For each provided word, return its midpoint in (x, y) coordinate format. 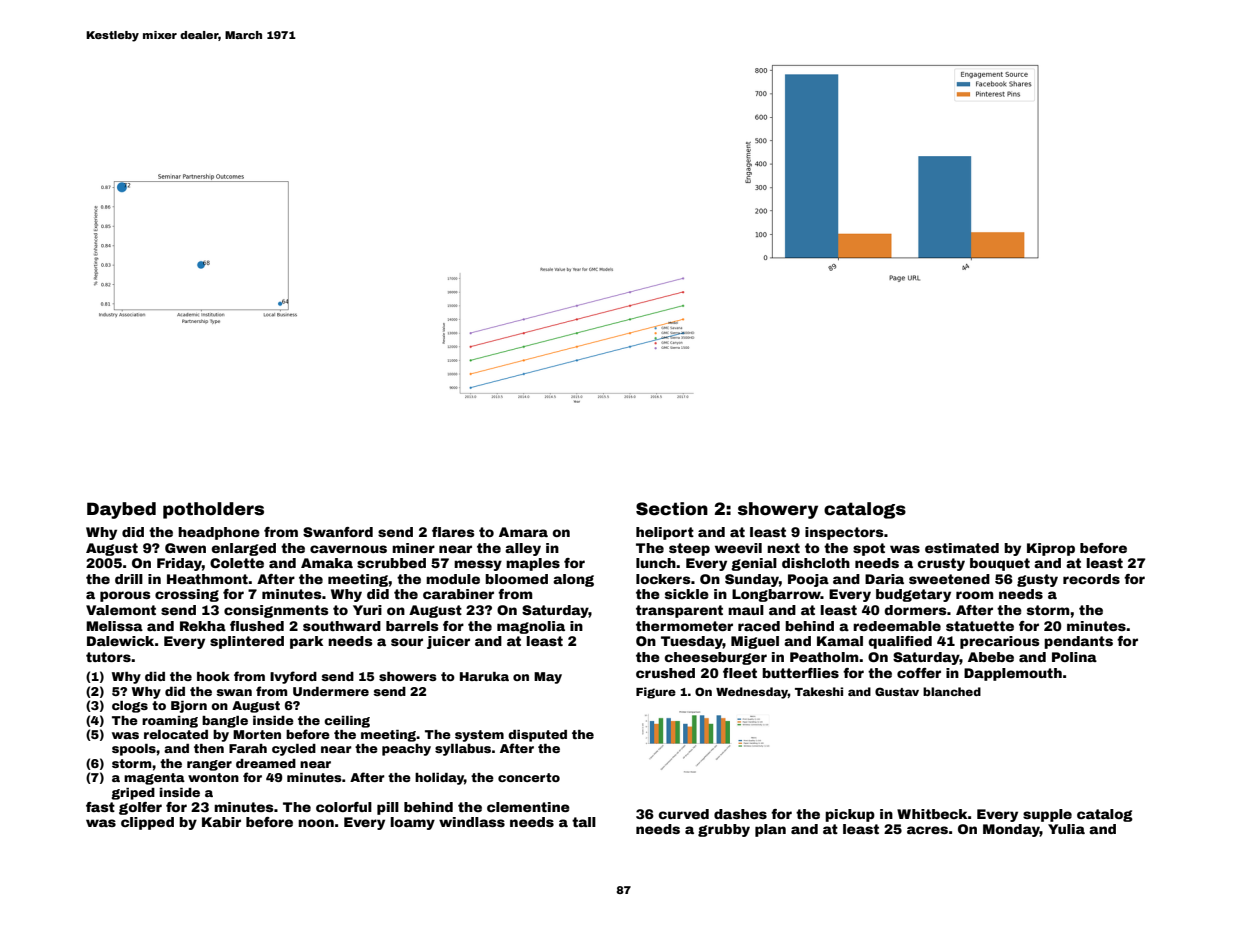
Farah (248, 748)
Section (672, 509)
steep (689, 549)
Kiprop (1051, 549)
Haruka (484, 676)
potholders (213, 510)
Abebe (991, 657)
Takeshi (819, 691)
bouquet (1000, 564)
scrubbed (391, 563)
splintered (247, 642)
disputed (537, 736)
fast (100, 807)
